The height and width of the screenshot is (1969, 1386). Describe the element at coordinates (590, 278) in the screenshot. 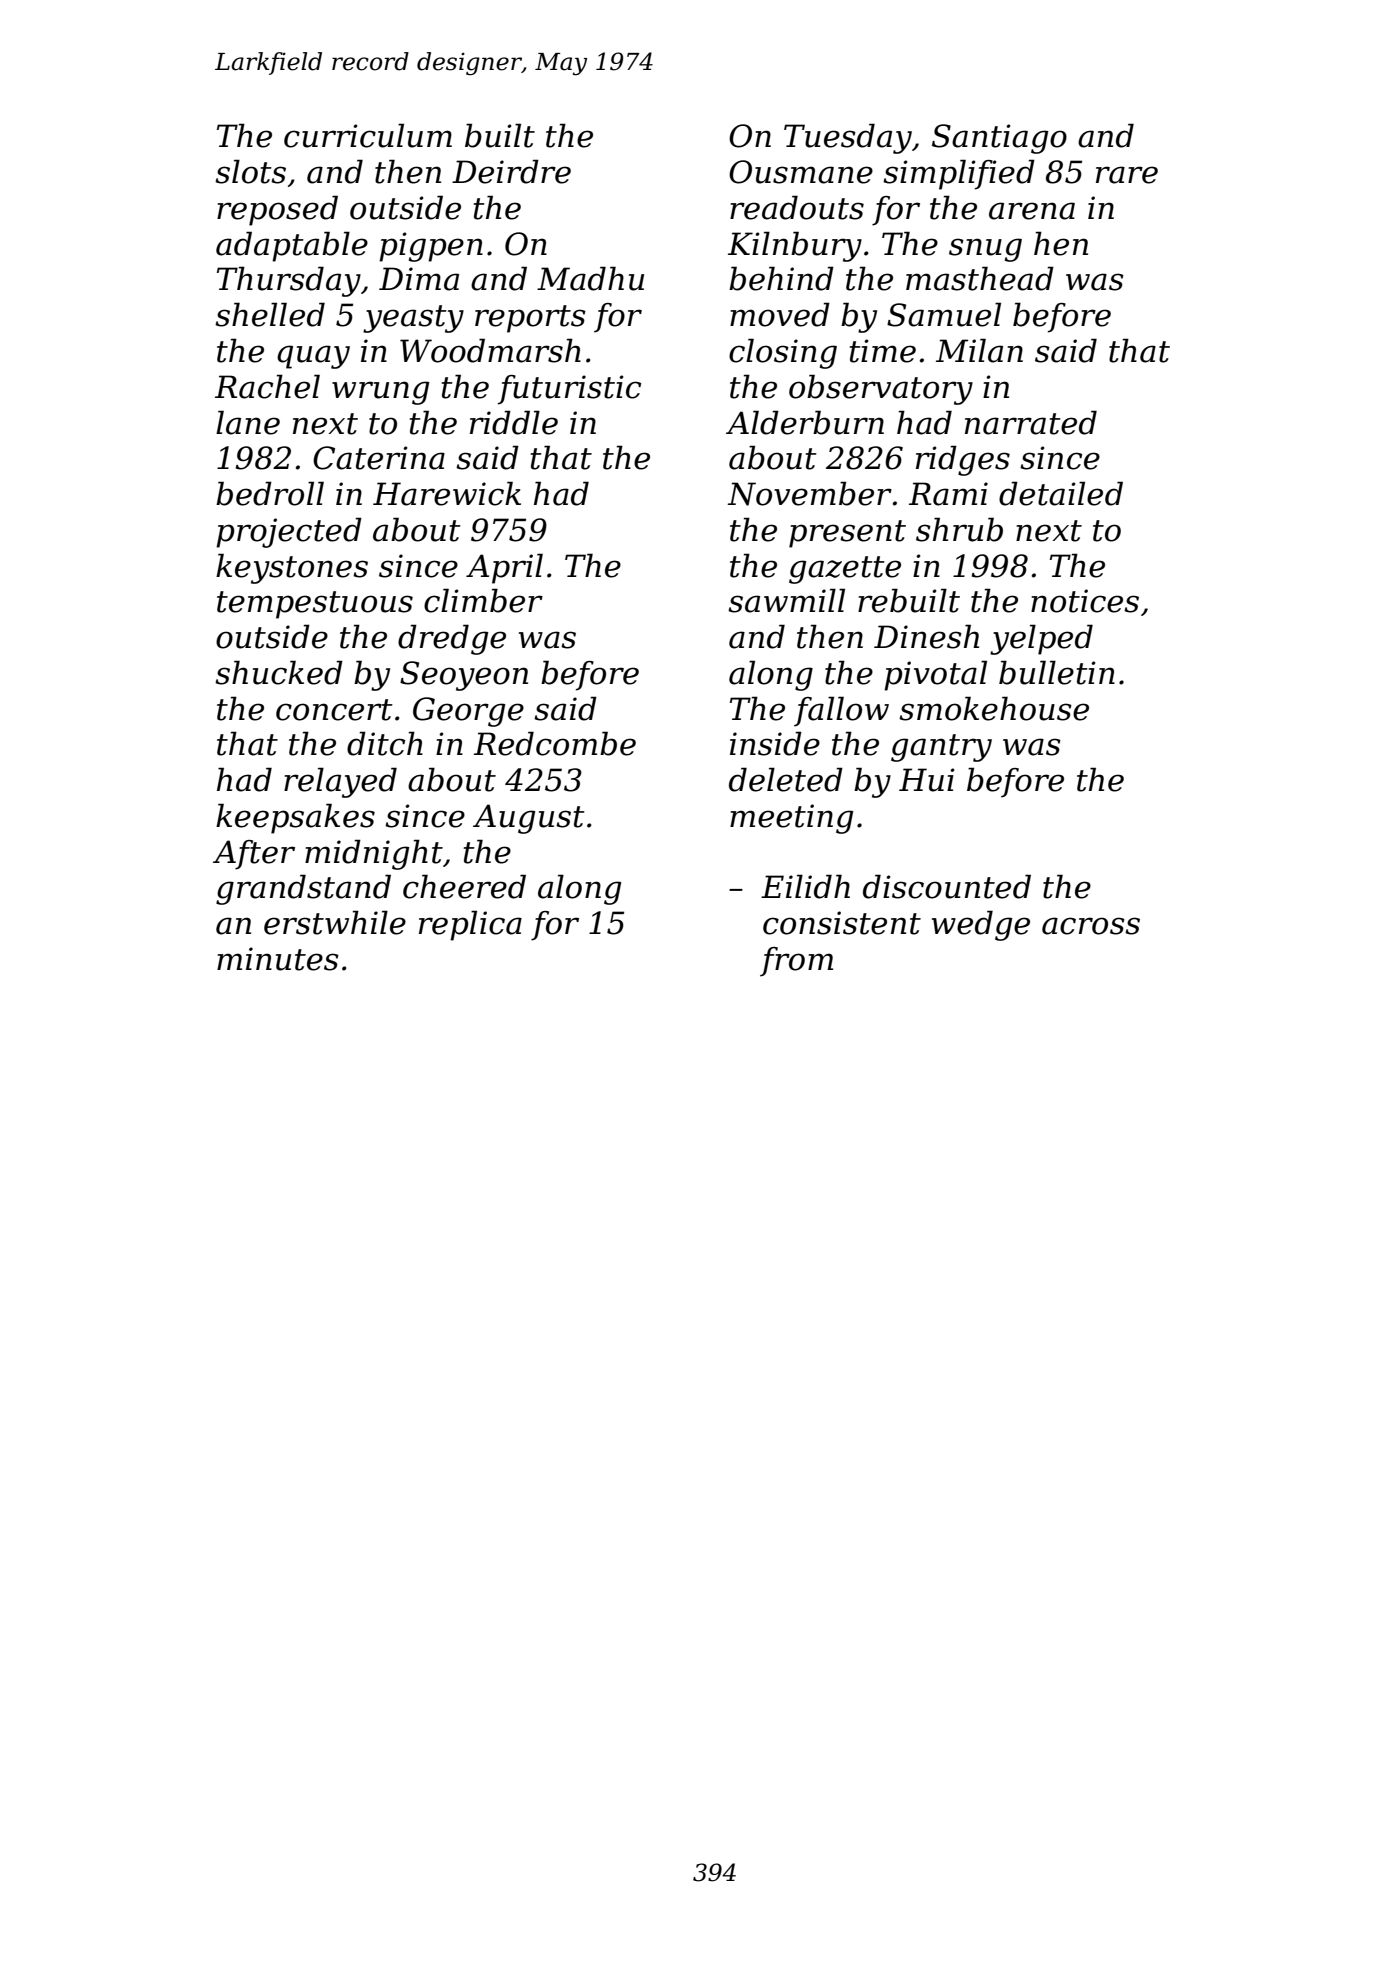

I see `Madhu` at that location.
